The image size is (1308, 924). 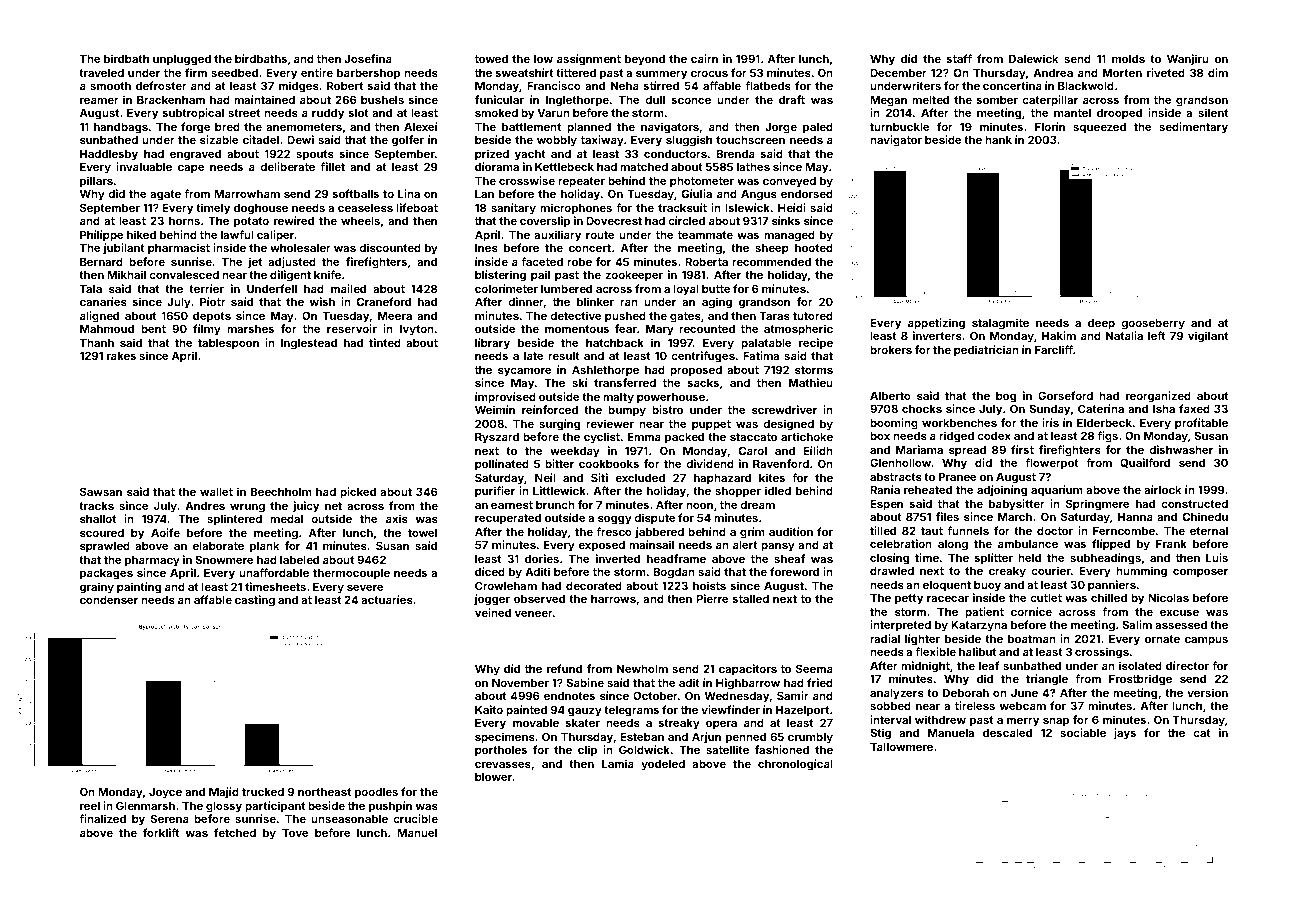 I want to click on Beechholm, so click(x=281, y=492).
